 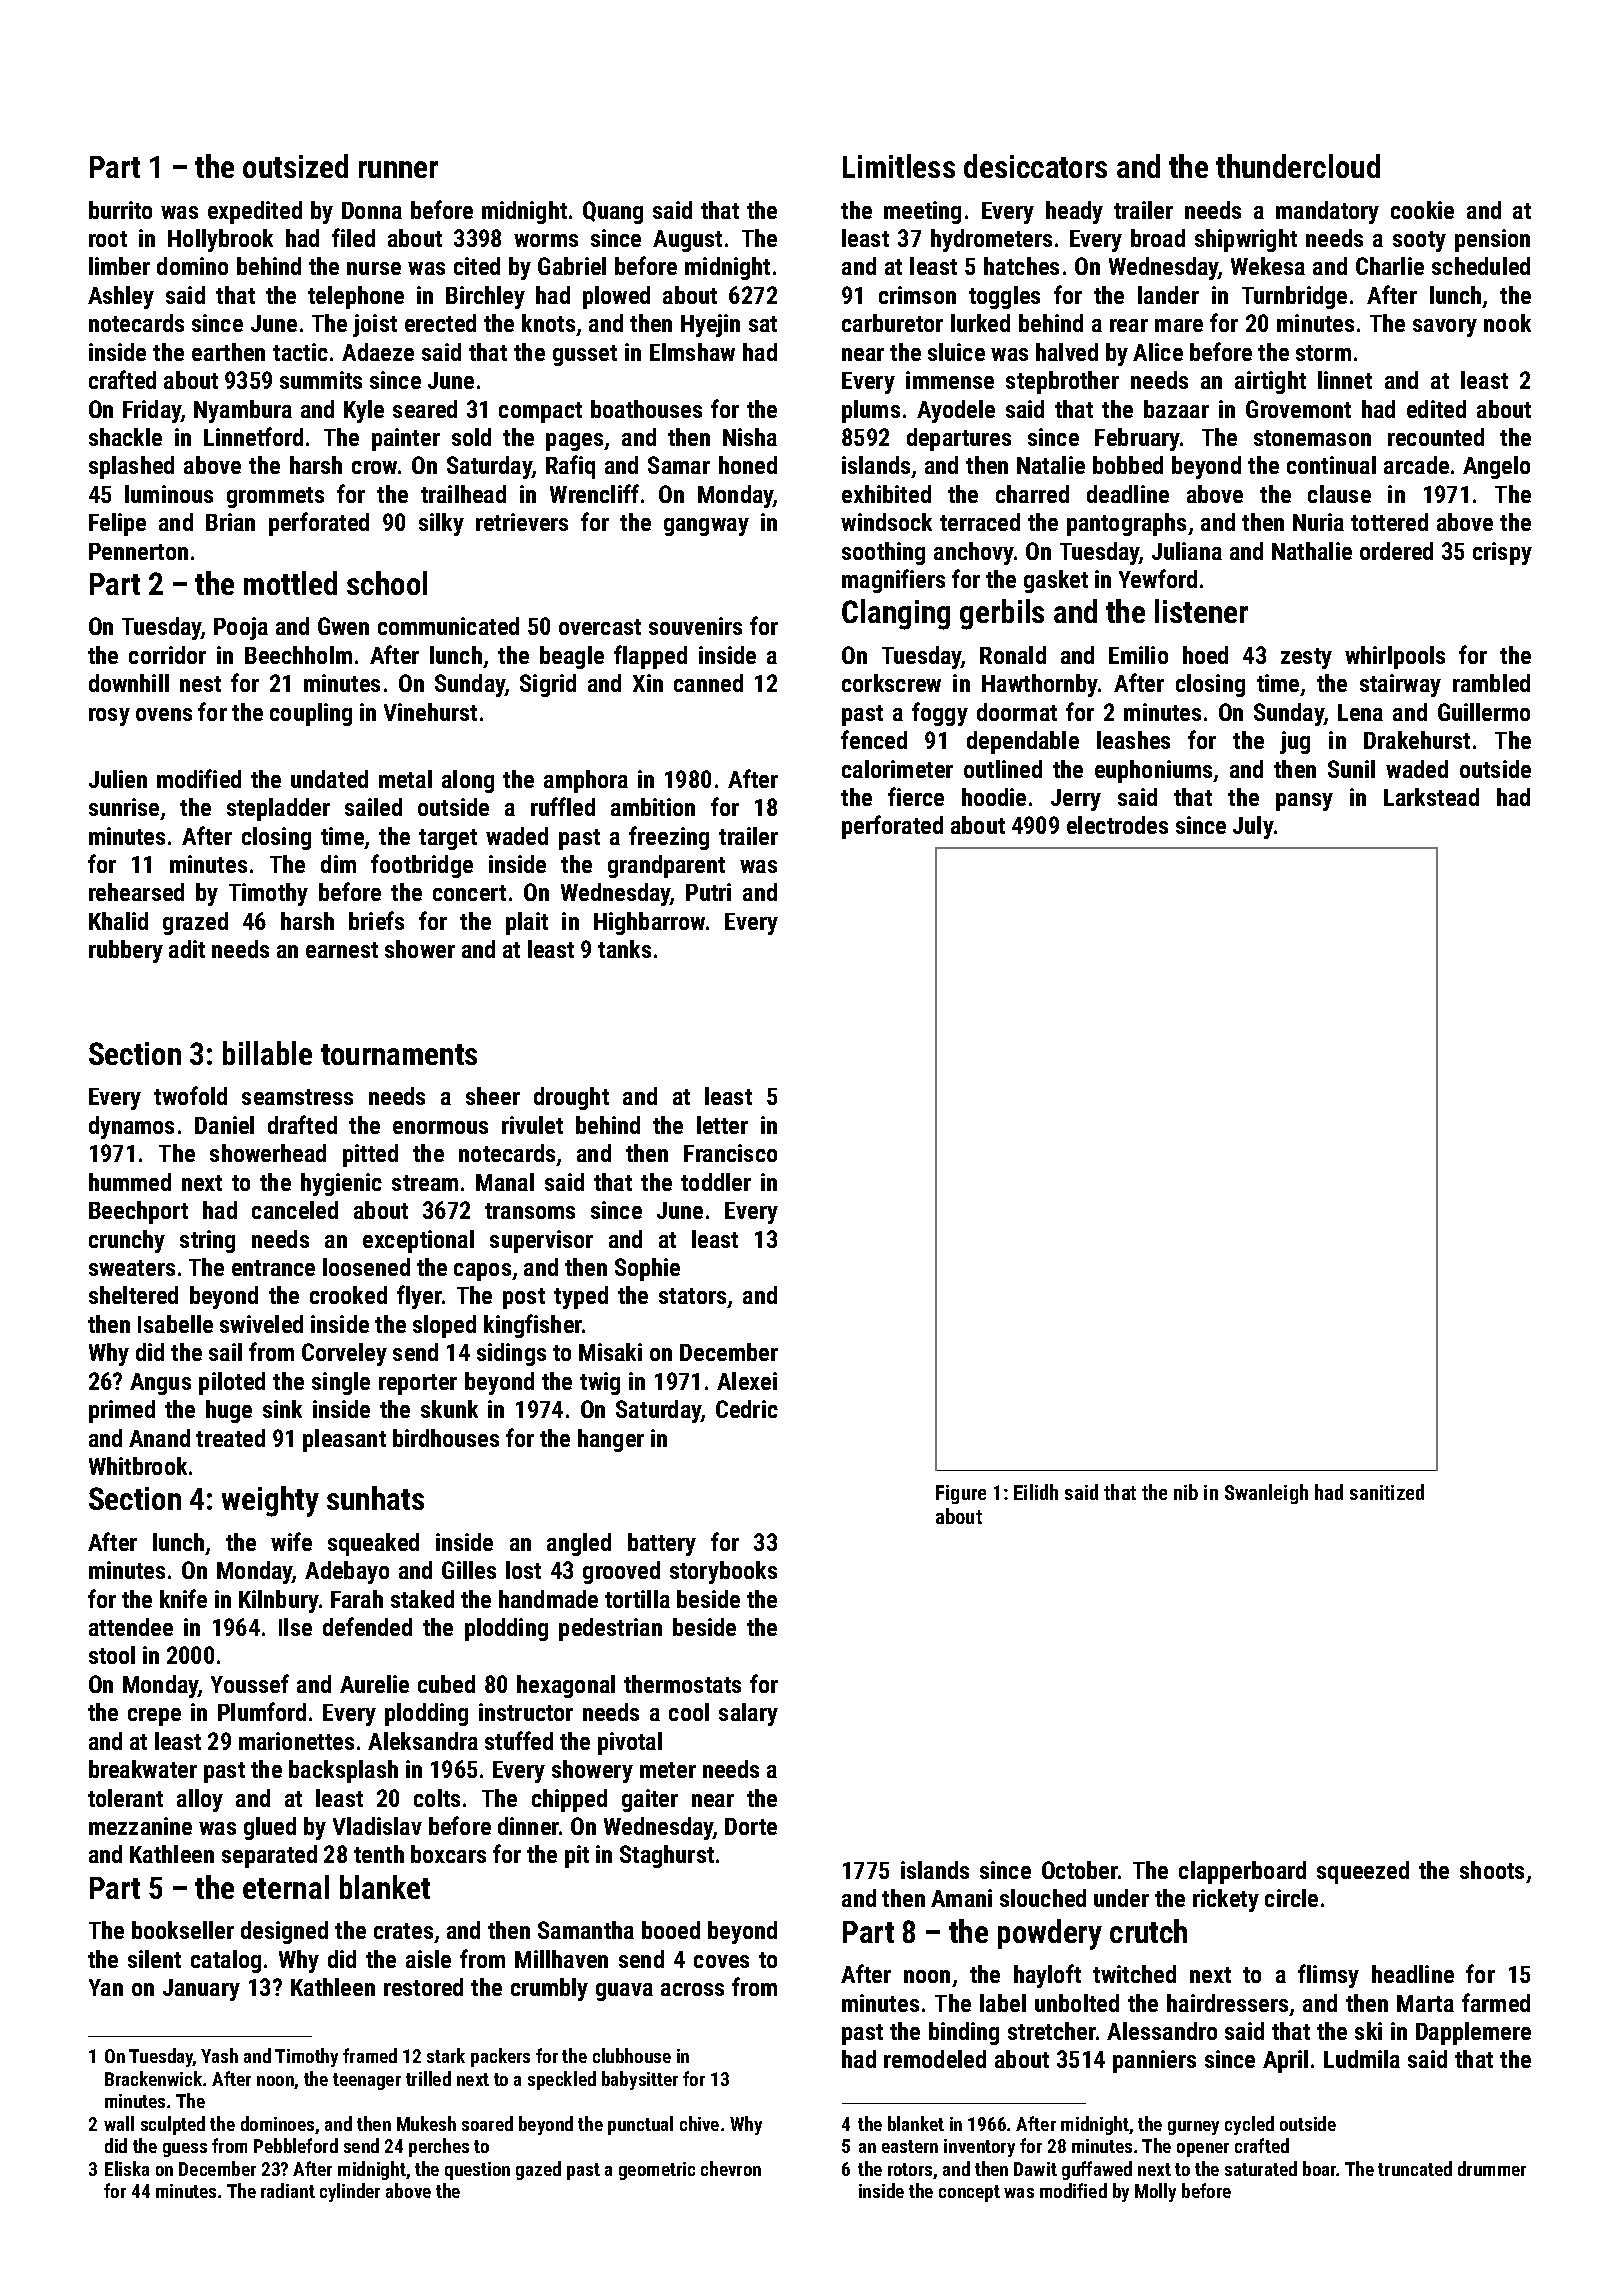 What do you see at coordinates (1502, 553) in the page?
I see `crispy` at bounding box center [1502, 553].
